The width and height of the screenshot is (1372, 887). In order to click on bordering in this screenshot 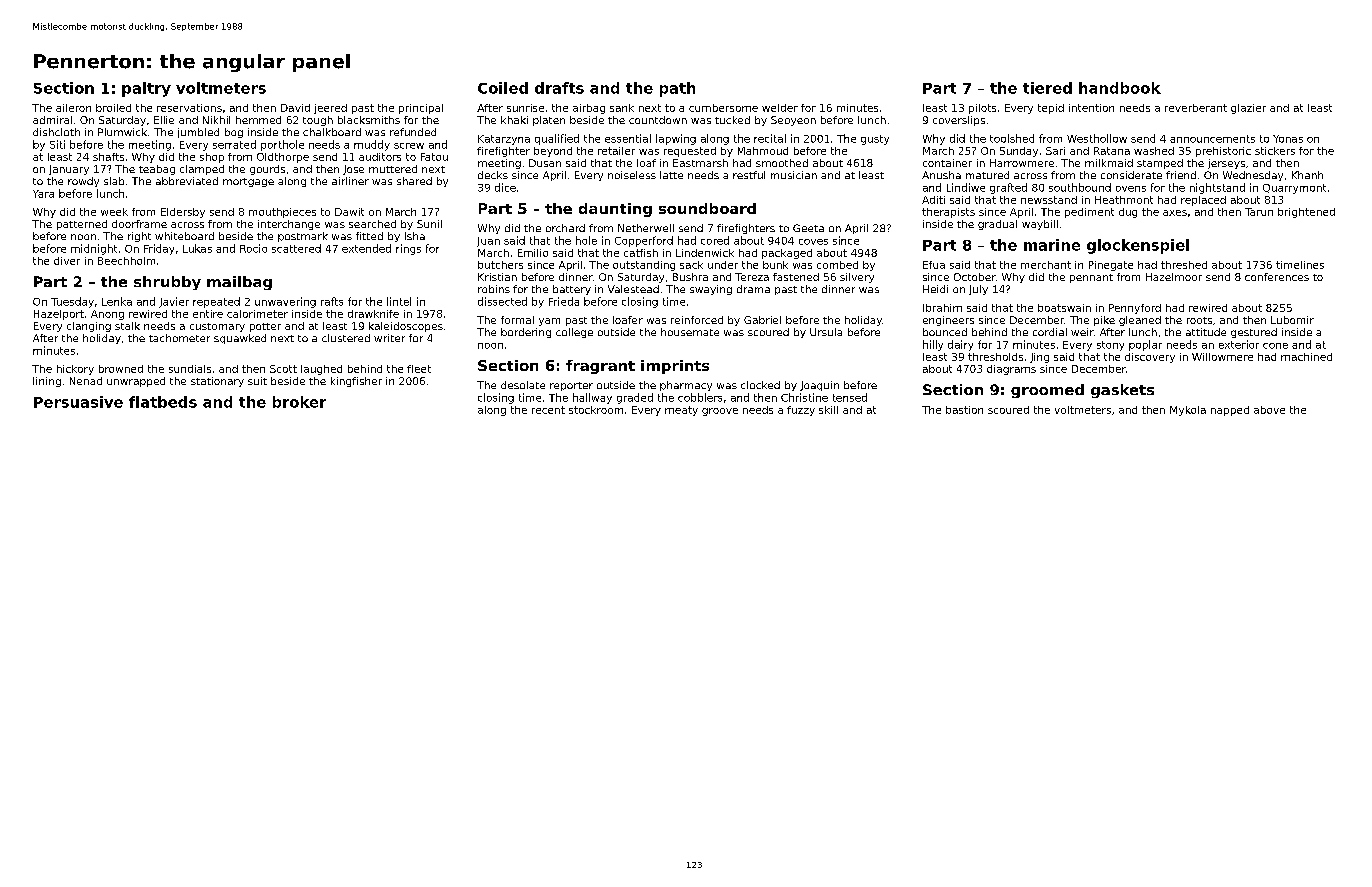, I will do `click(526, 333)`.
